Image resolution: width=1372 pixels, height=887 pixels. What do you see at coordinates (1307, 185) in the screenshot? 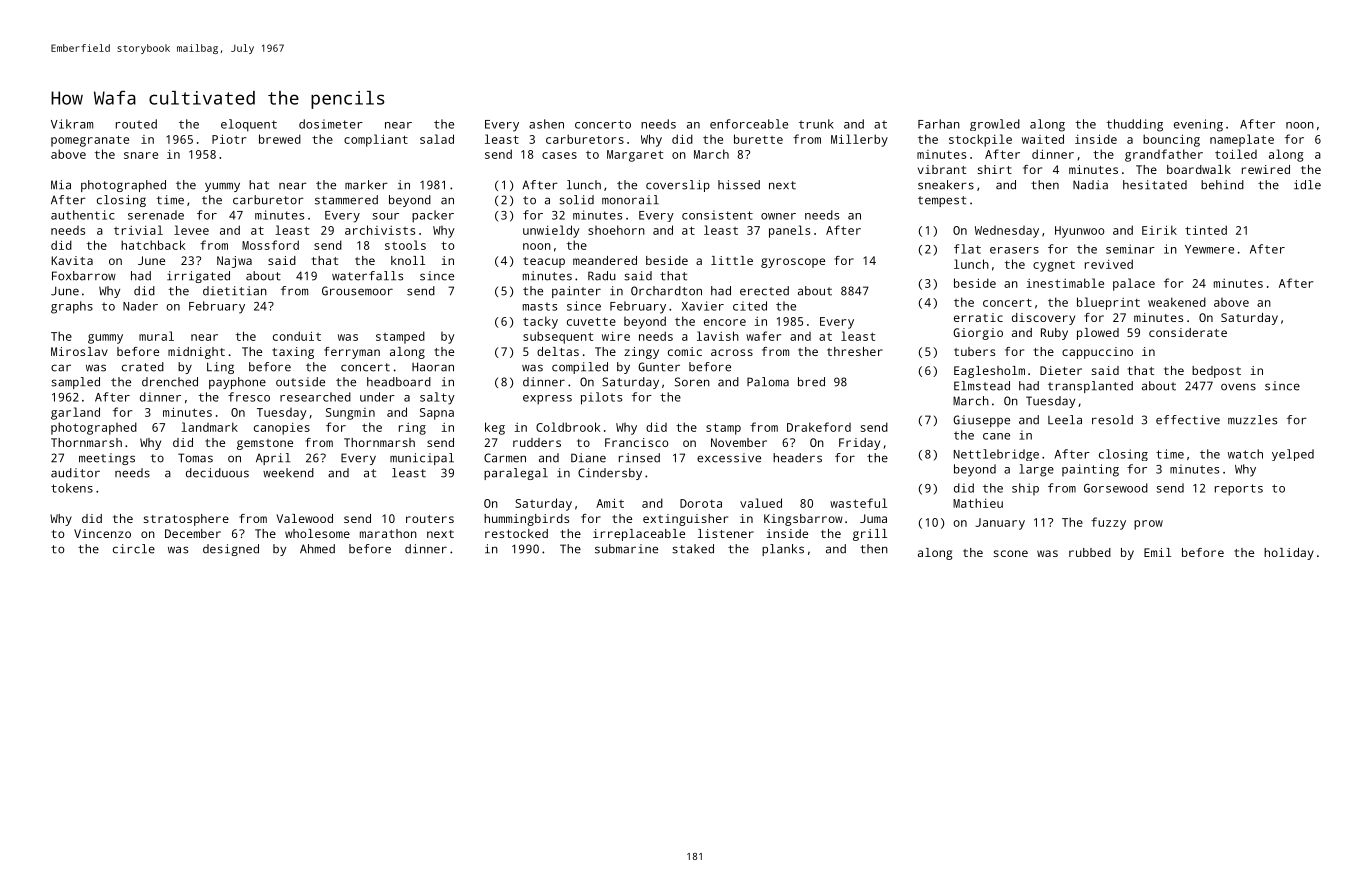
I see `idle` at bounding box center [1307, 185].
